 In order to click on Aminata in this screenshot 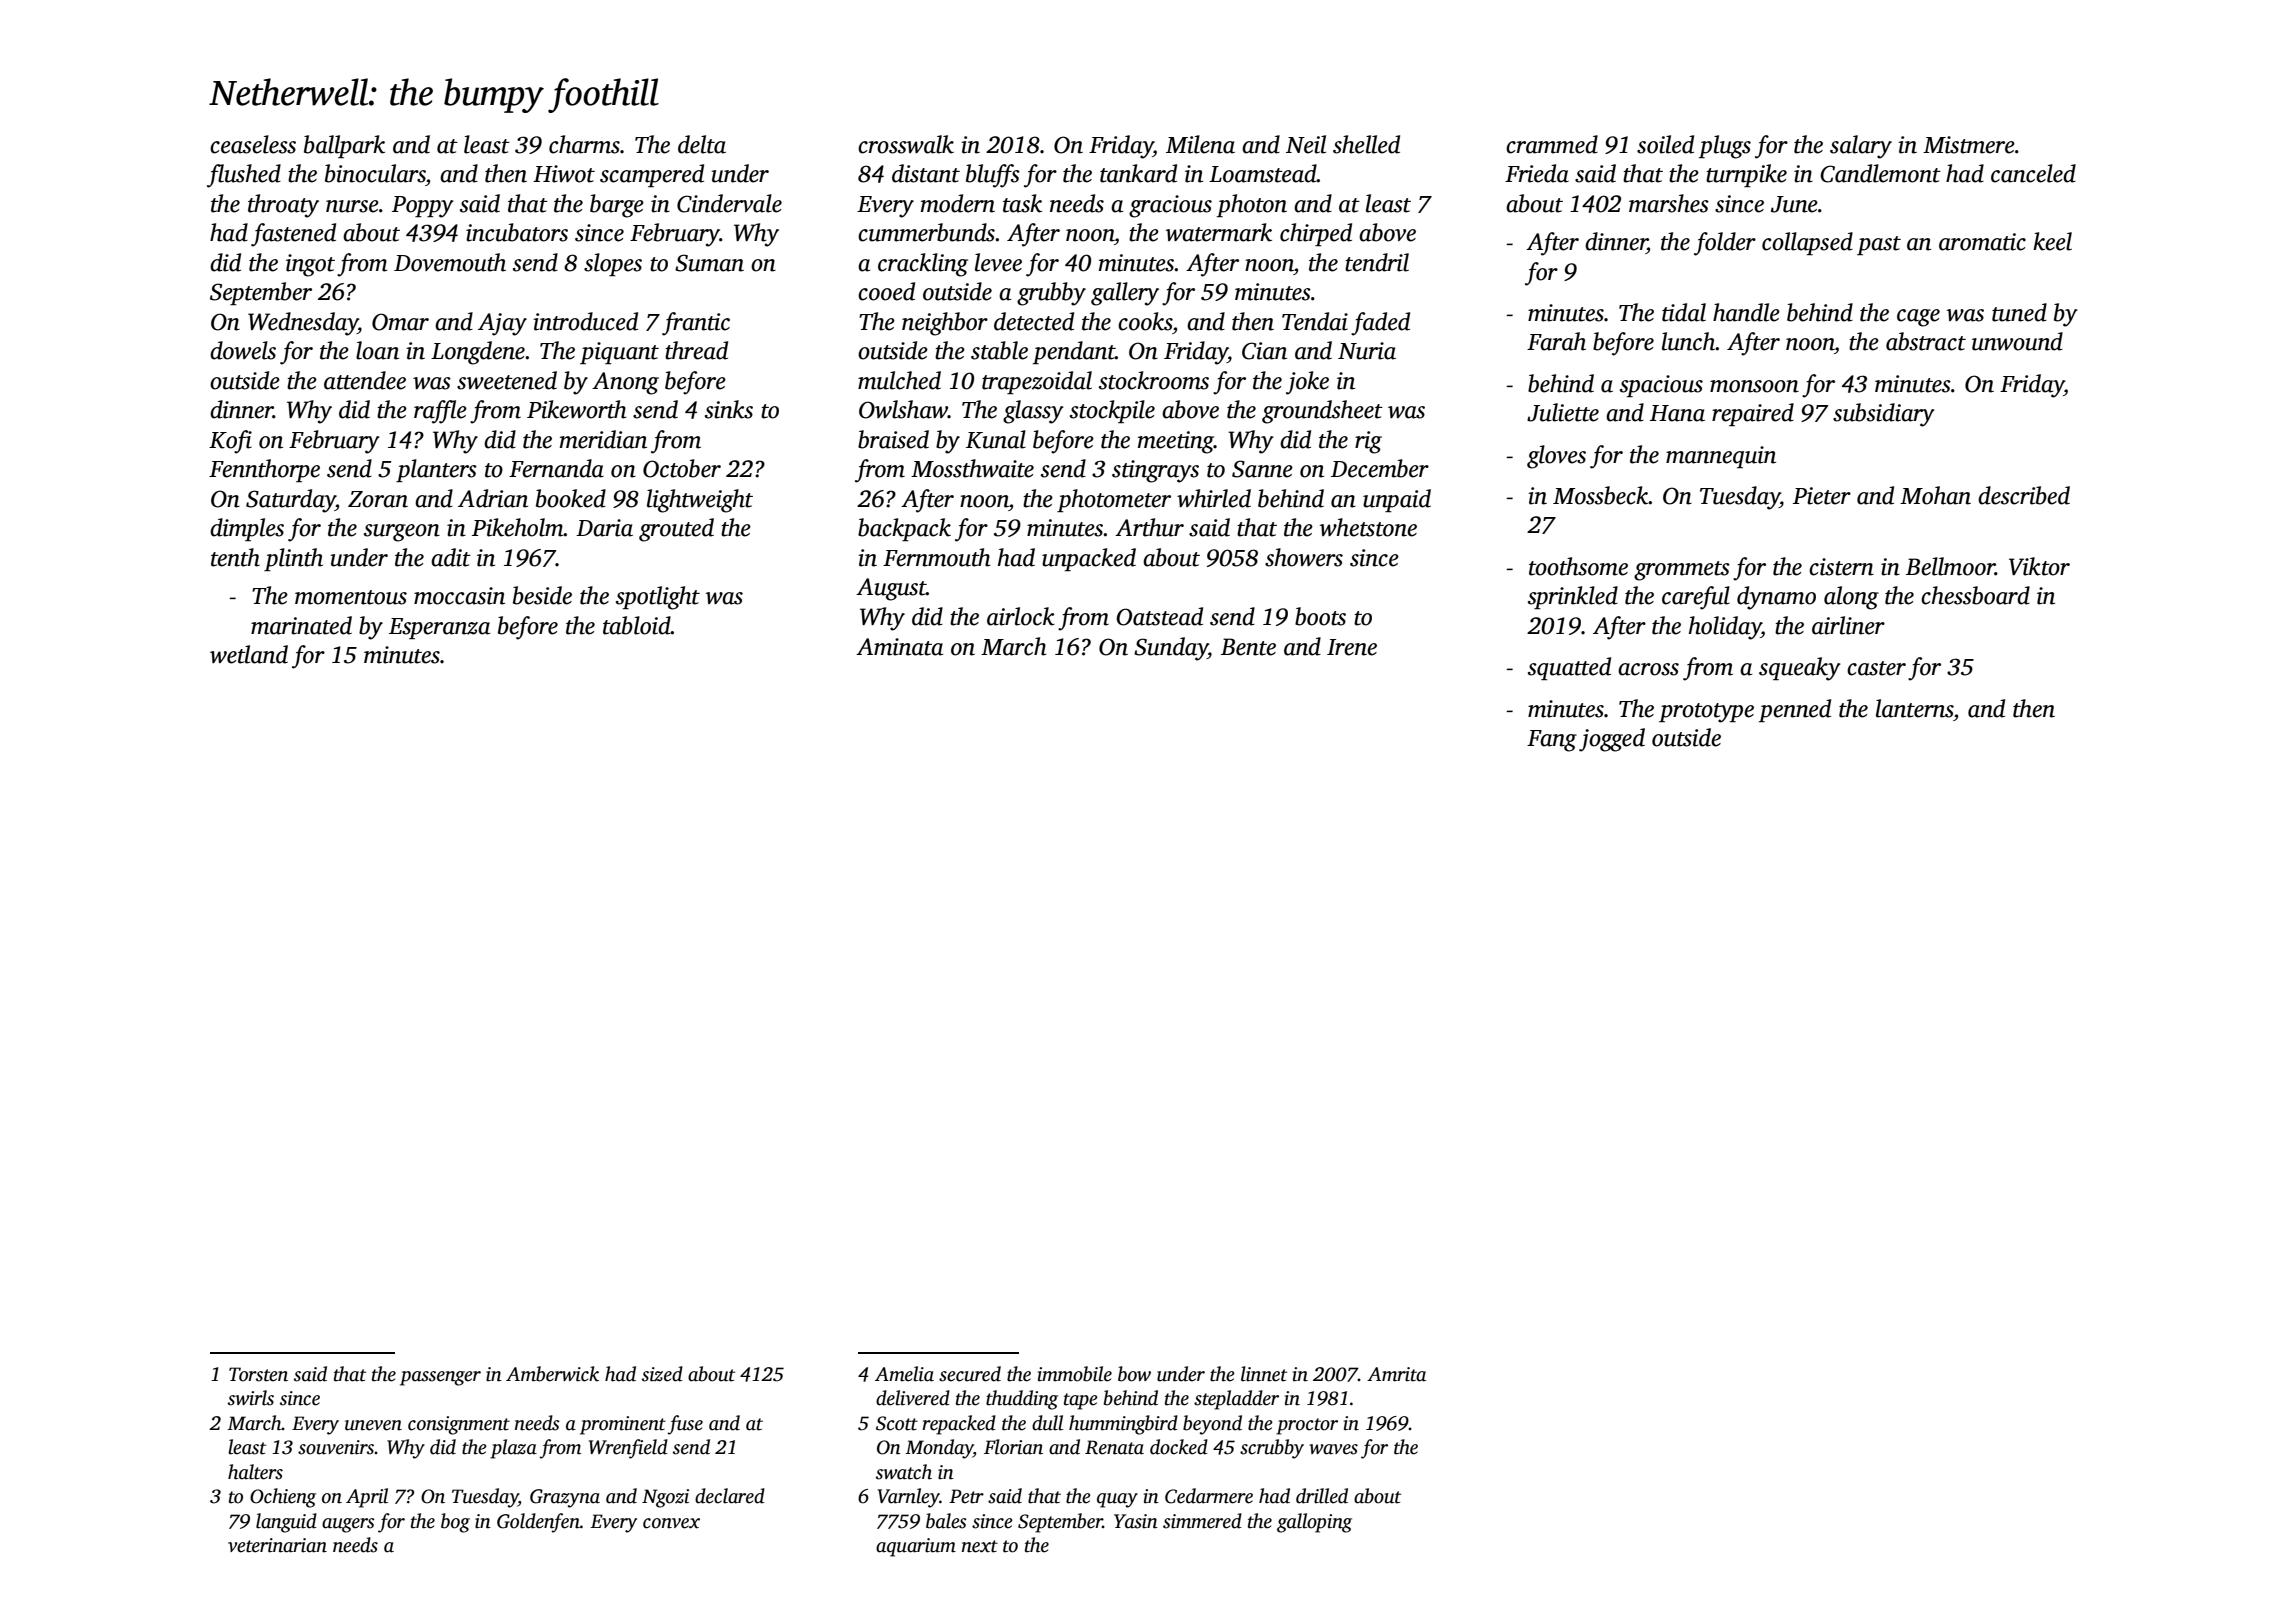, I will do `click(899, 647)`.
